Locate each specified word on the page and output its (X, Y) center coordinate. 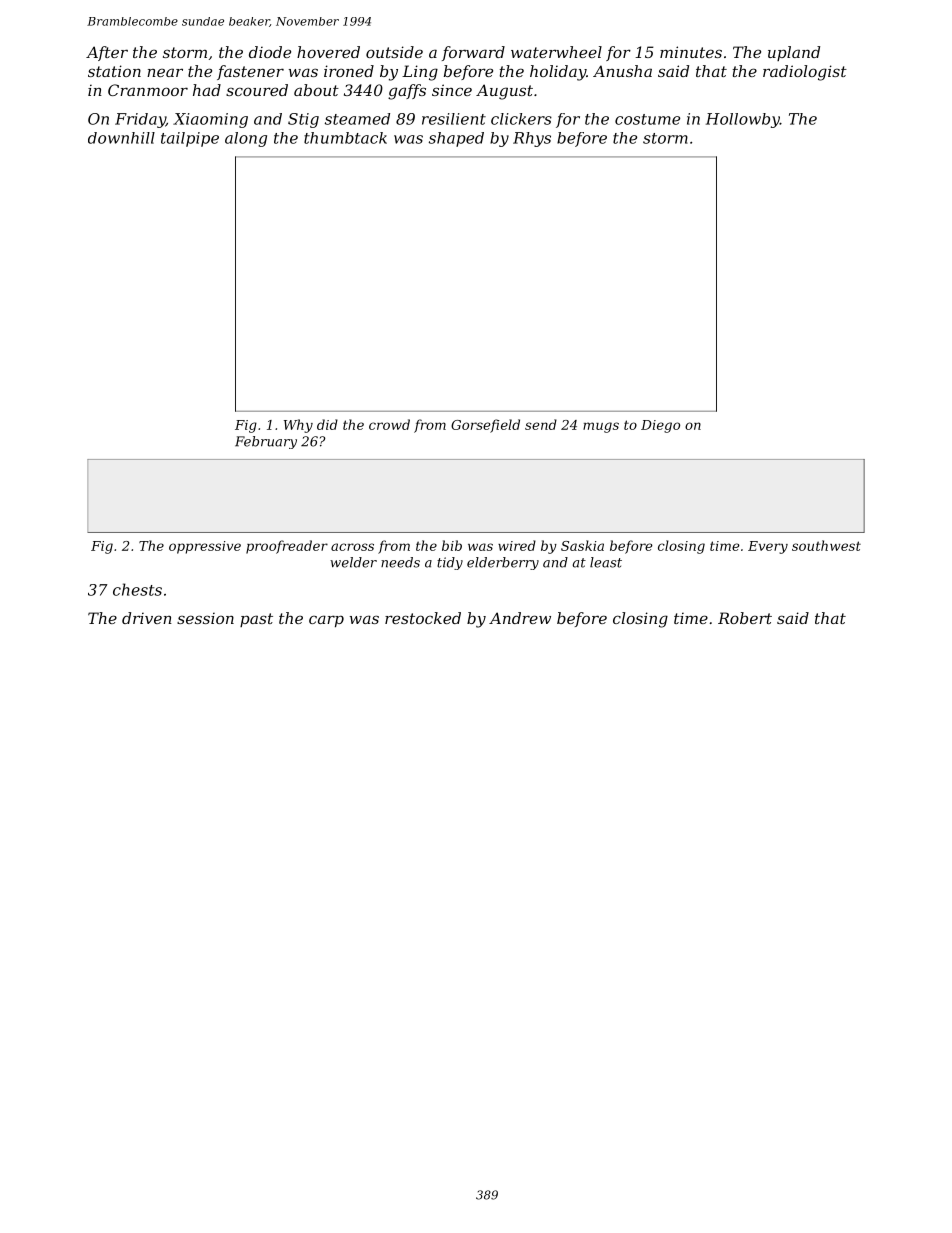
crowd (389, 424)
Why (298, 426)
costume (647, 119)
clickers (521, 119)
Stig (303, 120)
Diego (660, 426)
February (266, 442)
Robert (745, 618)
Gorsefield (485, 426)
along (246, 139)
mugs (601, 427)
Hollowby (743, 120)
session (205, 618)
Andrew (520, 618)
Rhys (532, 139)
